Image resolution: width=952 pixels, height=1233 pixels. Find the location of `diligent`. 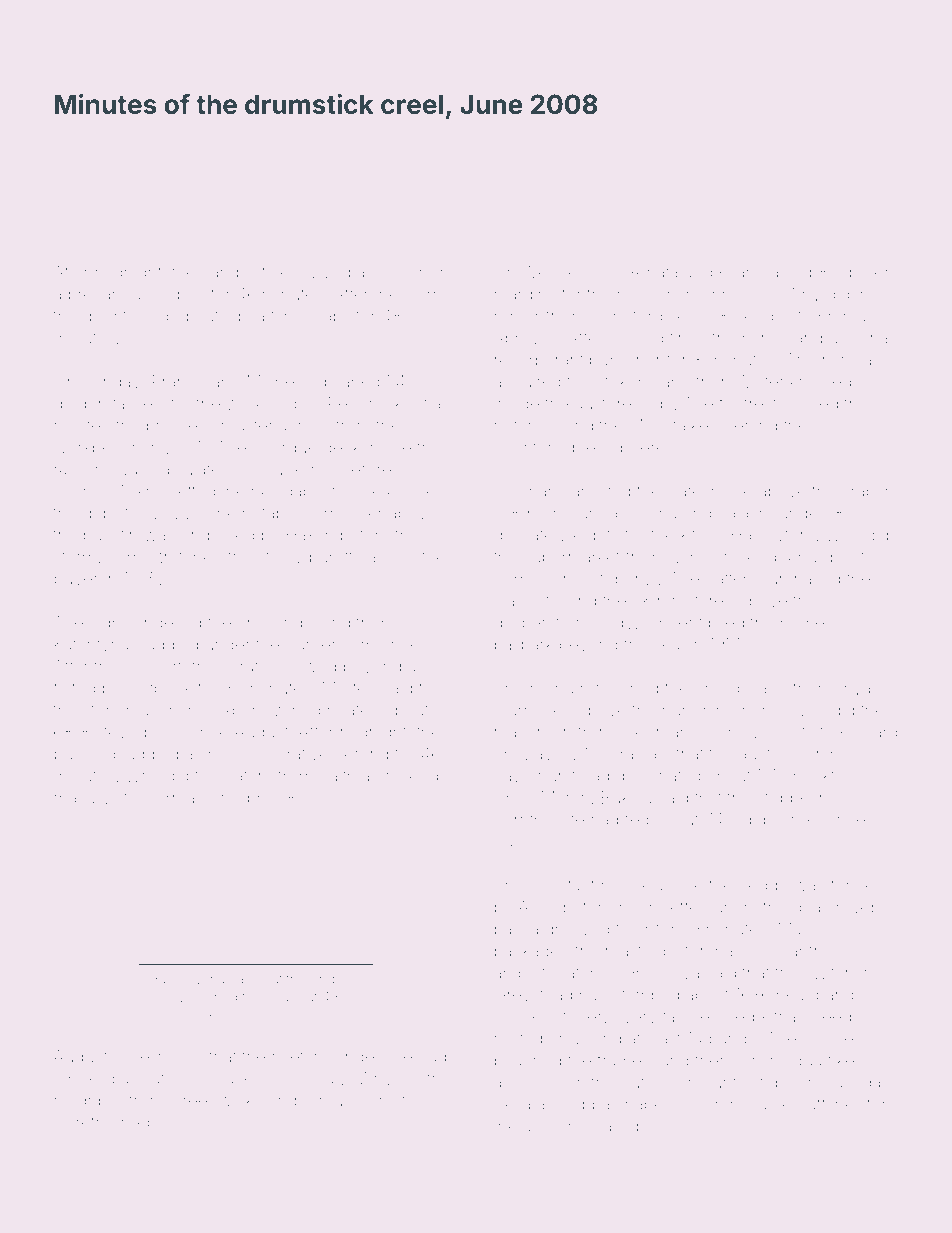

diligent is located at coordinates (870, 274).
